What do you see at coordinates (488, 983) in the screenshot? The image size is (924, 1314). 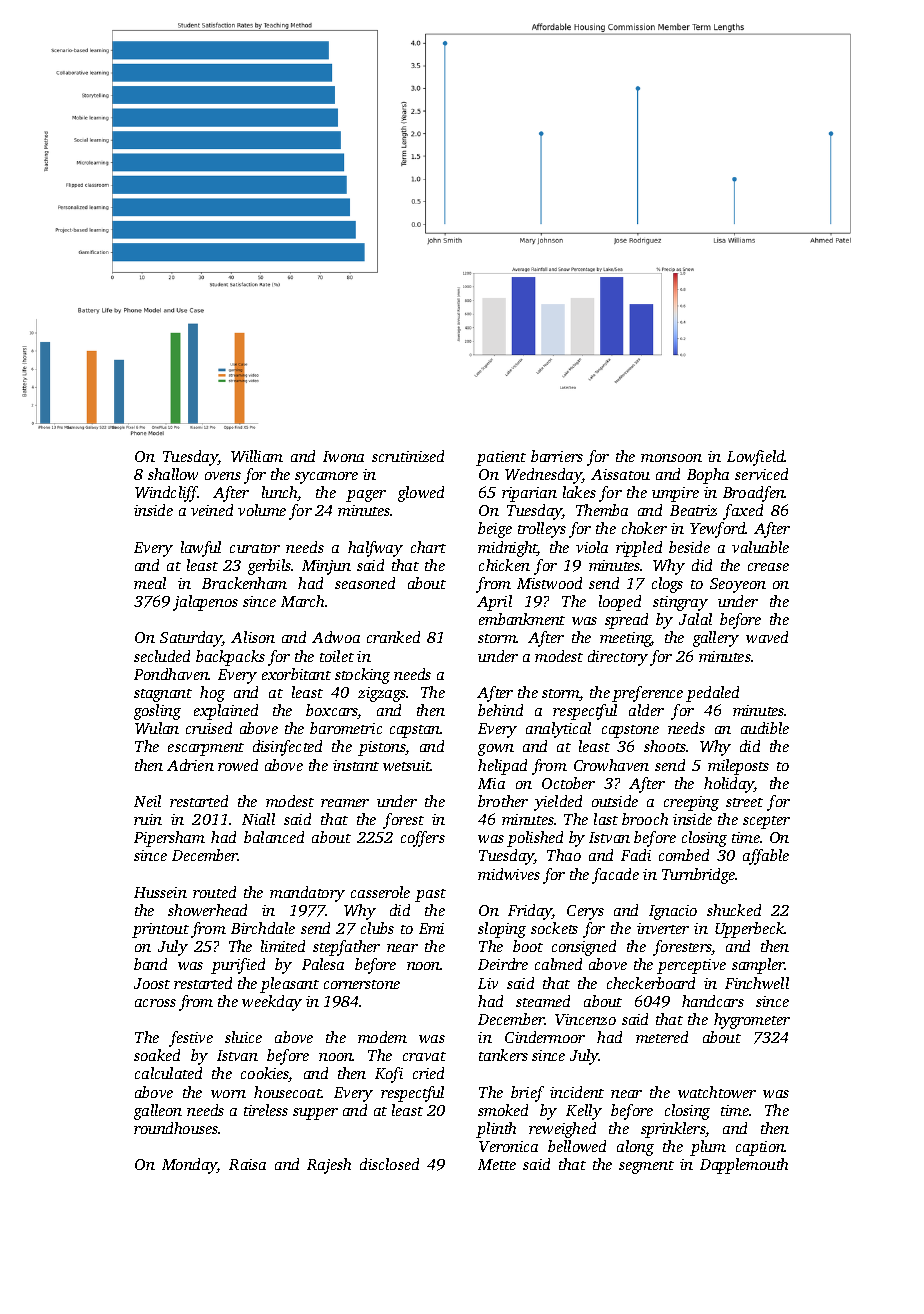 I see `Liv` at bounding box center [488, 983].
